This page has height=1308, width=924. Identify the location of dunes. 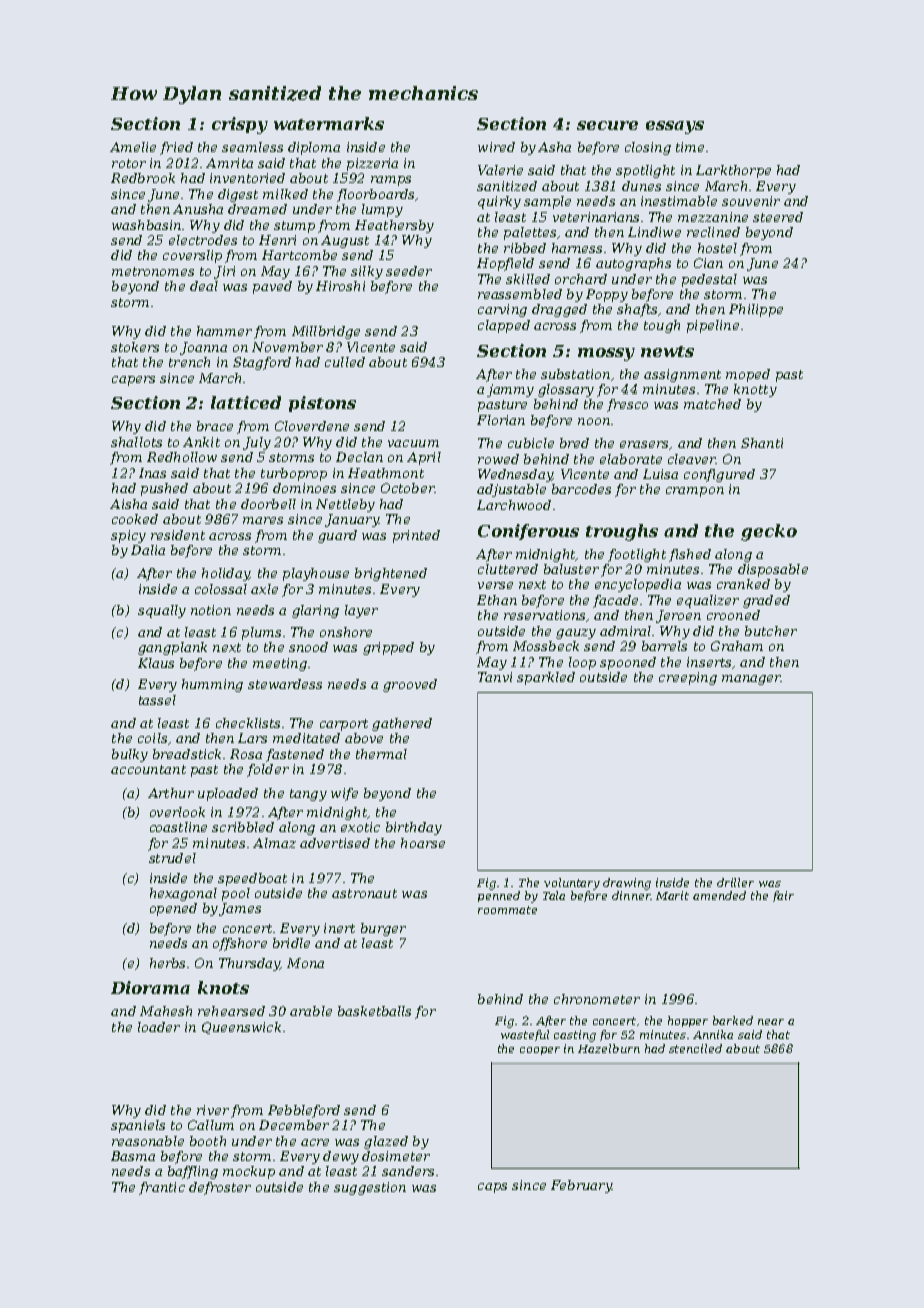
(641, 186).
